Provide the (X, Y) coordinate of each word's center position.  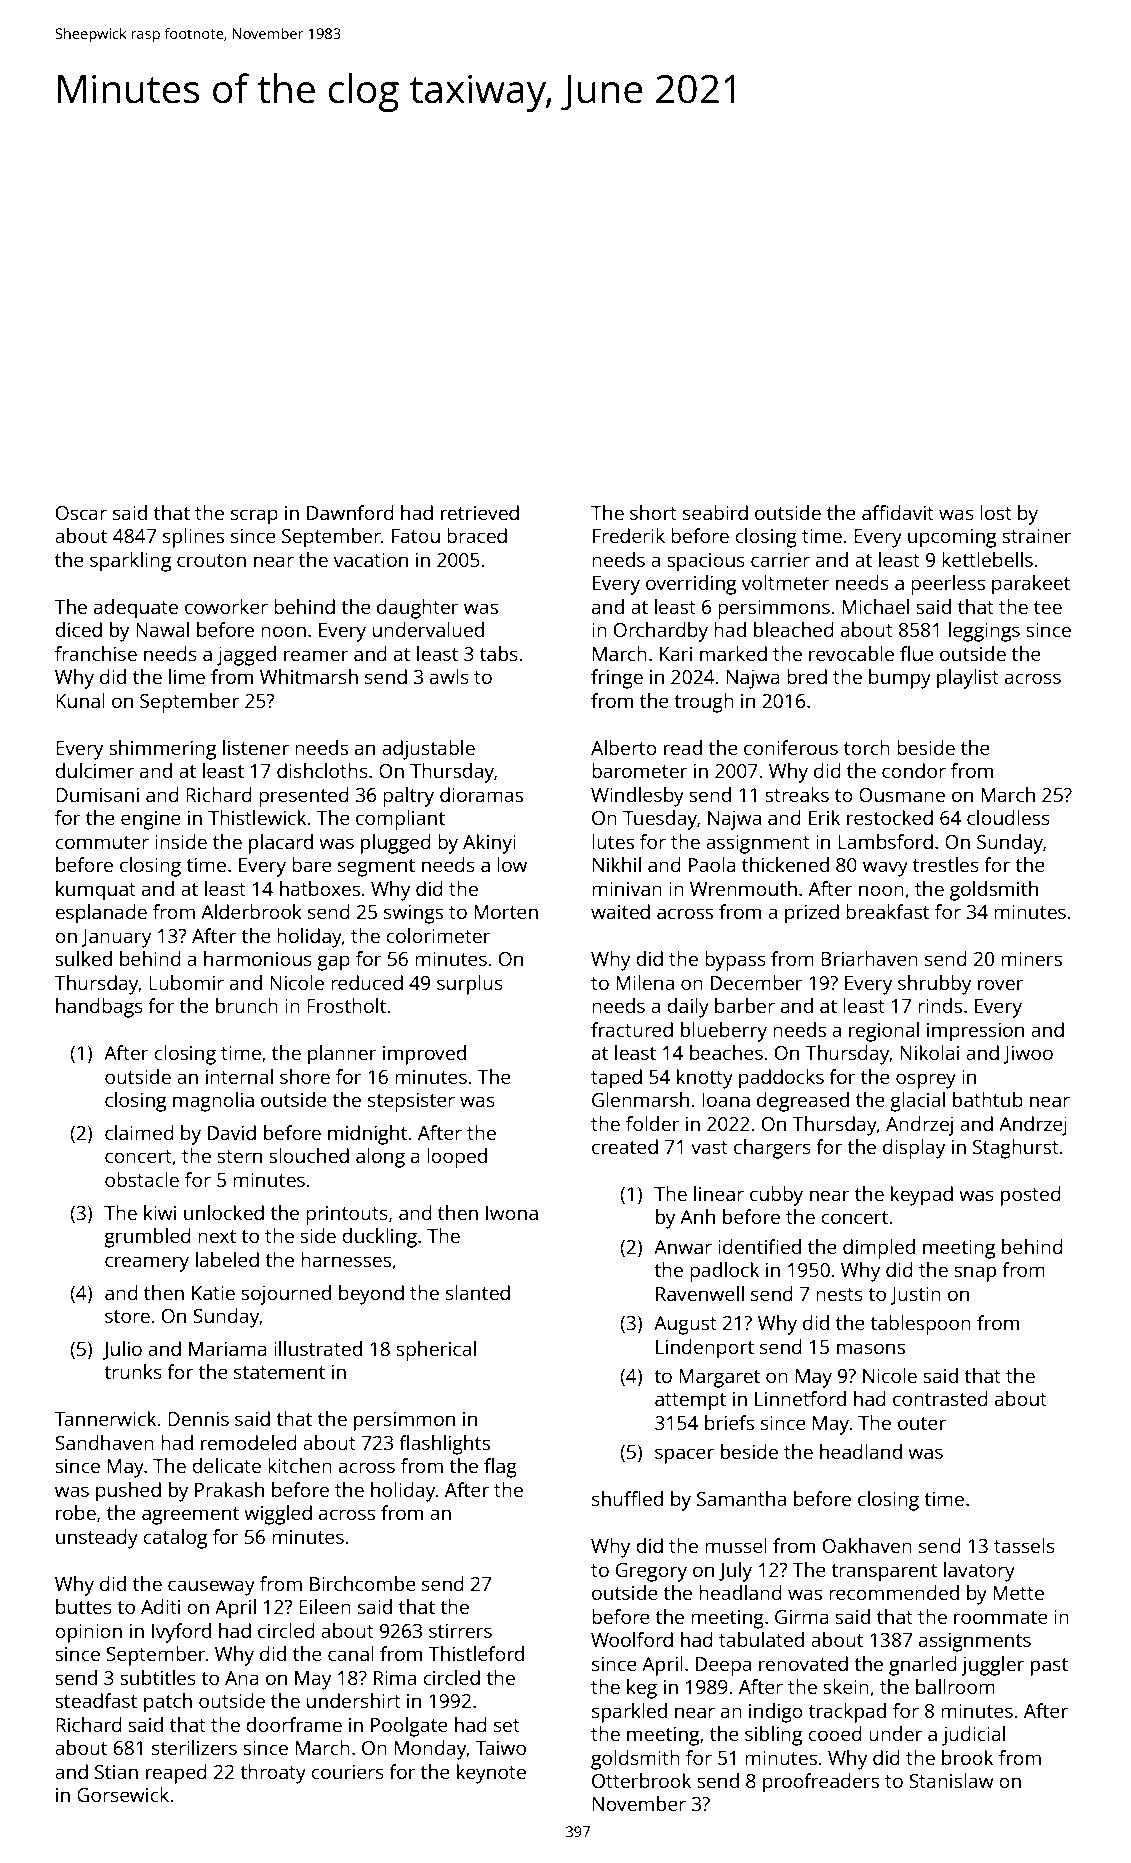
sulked (83, 958)
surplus (470, 985)
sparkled (629, 1713)
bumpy (900, 679)
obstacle (142, 1179)
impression (975, 1032)
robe (76, 1512)
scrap (254, 517)
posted (1031, 1196)
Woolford (632, 1639)
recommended (894, 1592)
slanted (478, 1292)
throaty (273, 1774)
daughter (418, 609)
